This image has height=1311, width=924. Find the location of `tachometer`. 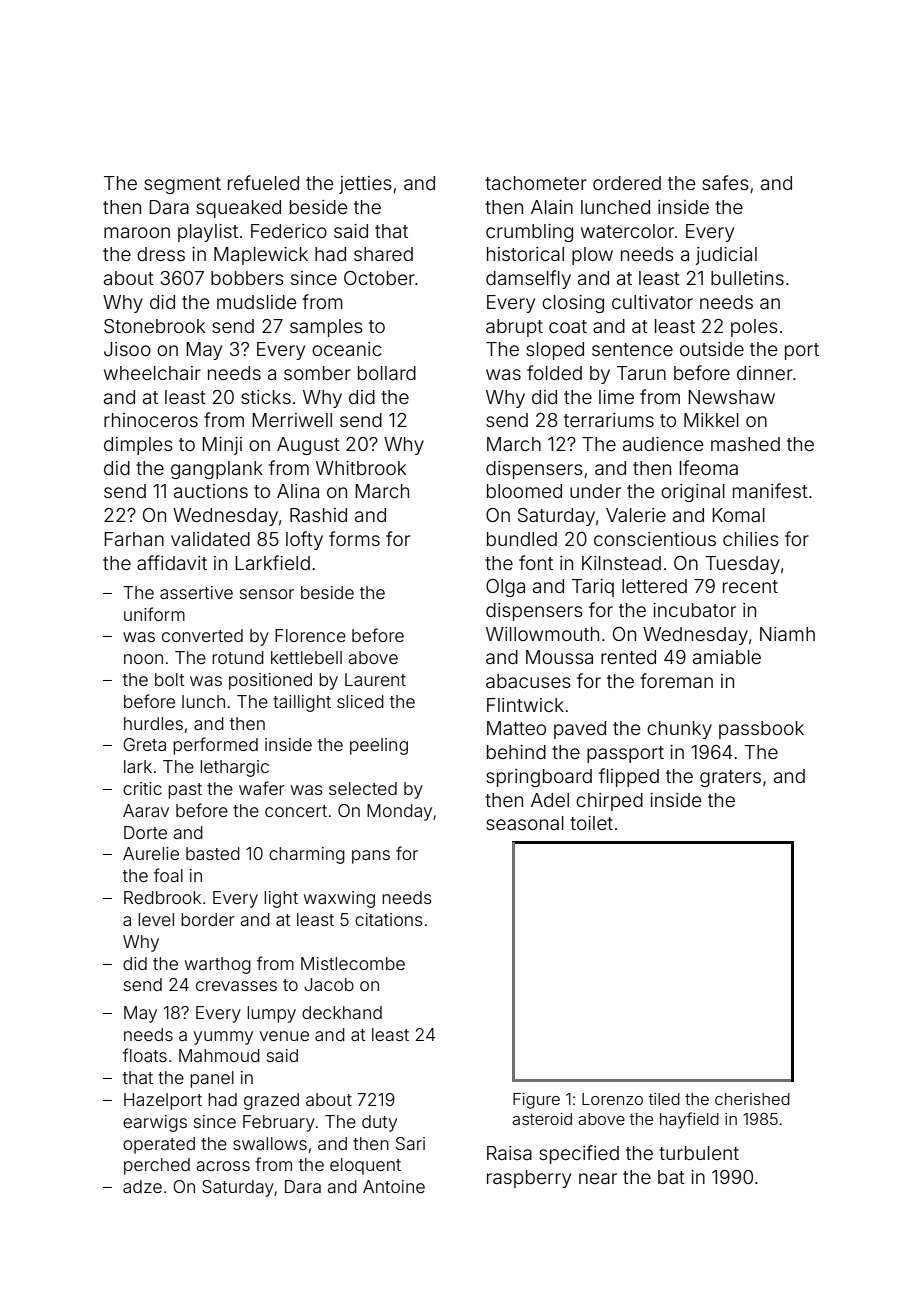

tachometer is located at coordinates (536, 183).
